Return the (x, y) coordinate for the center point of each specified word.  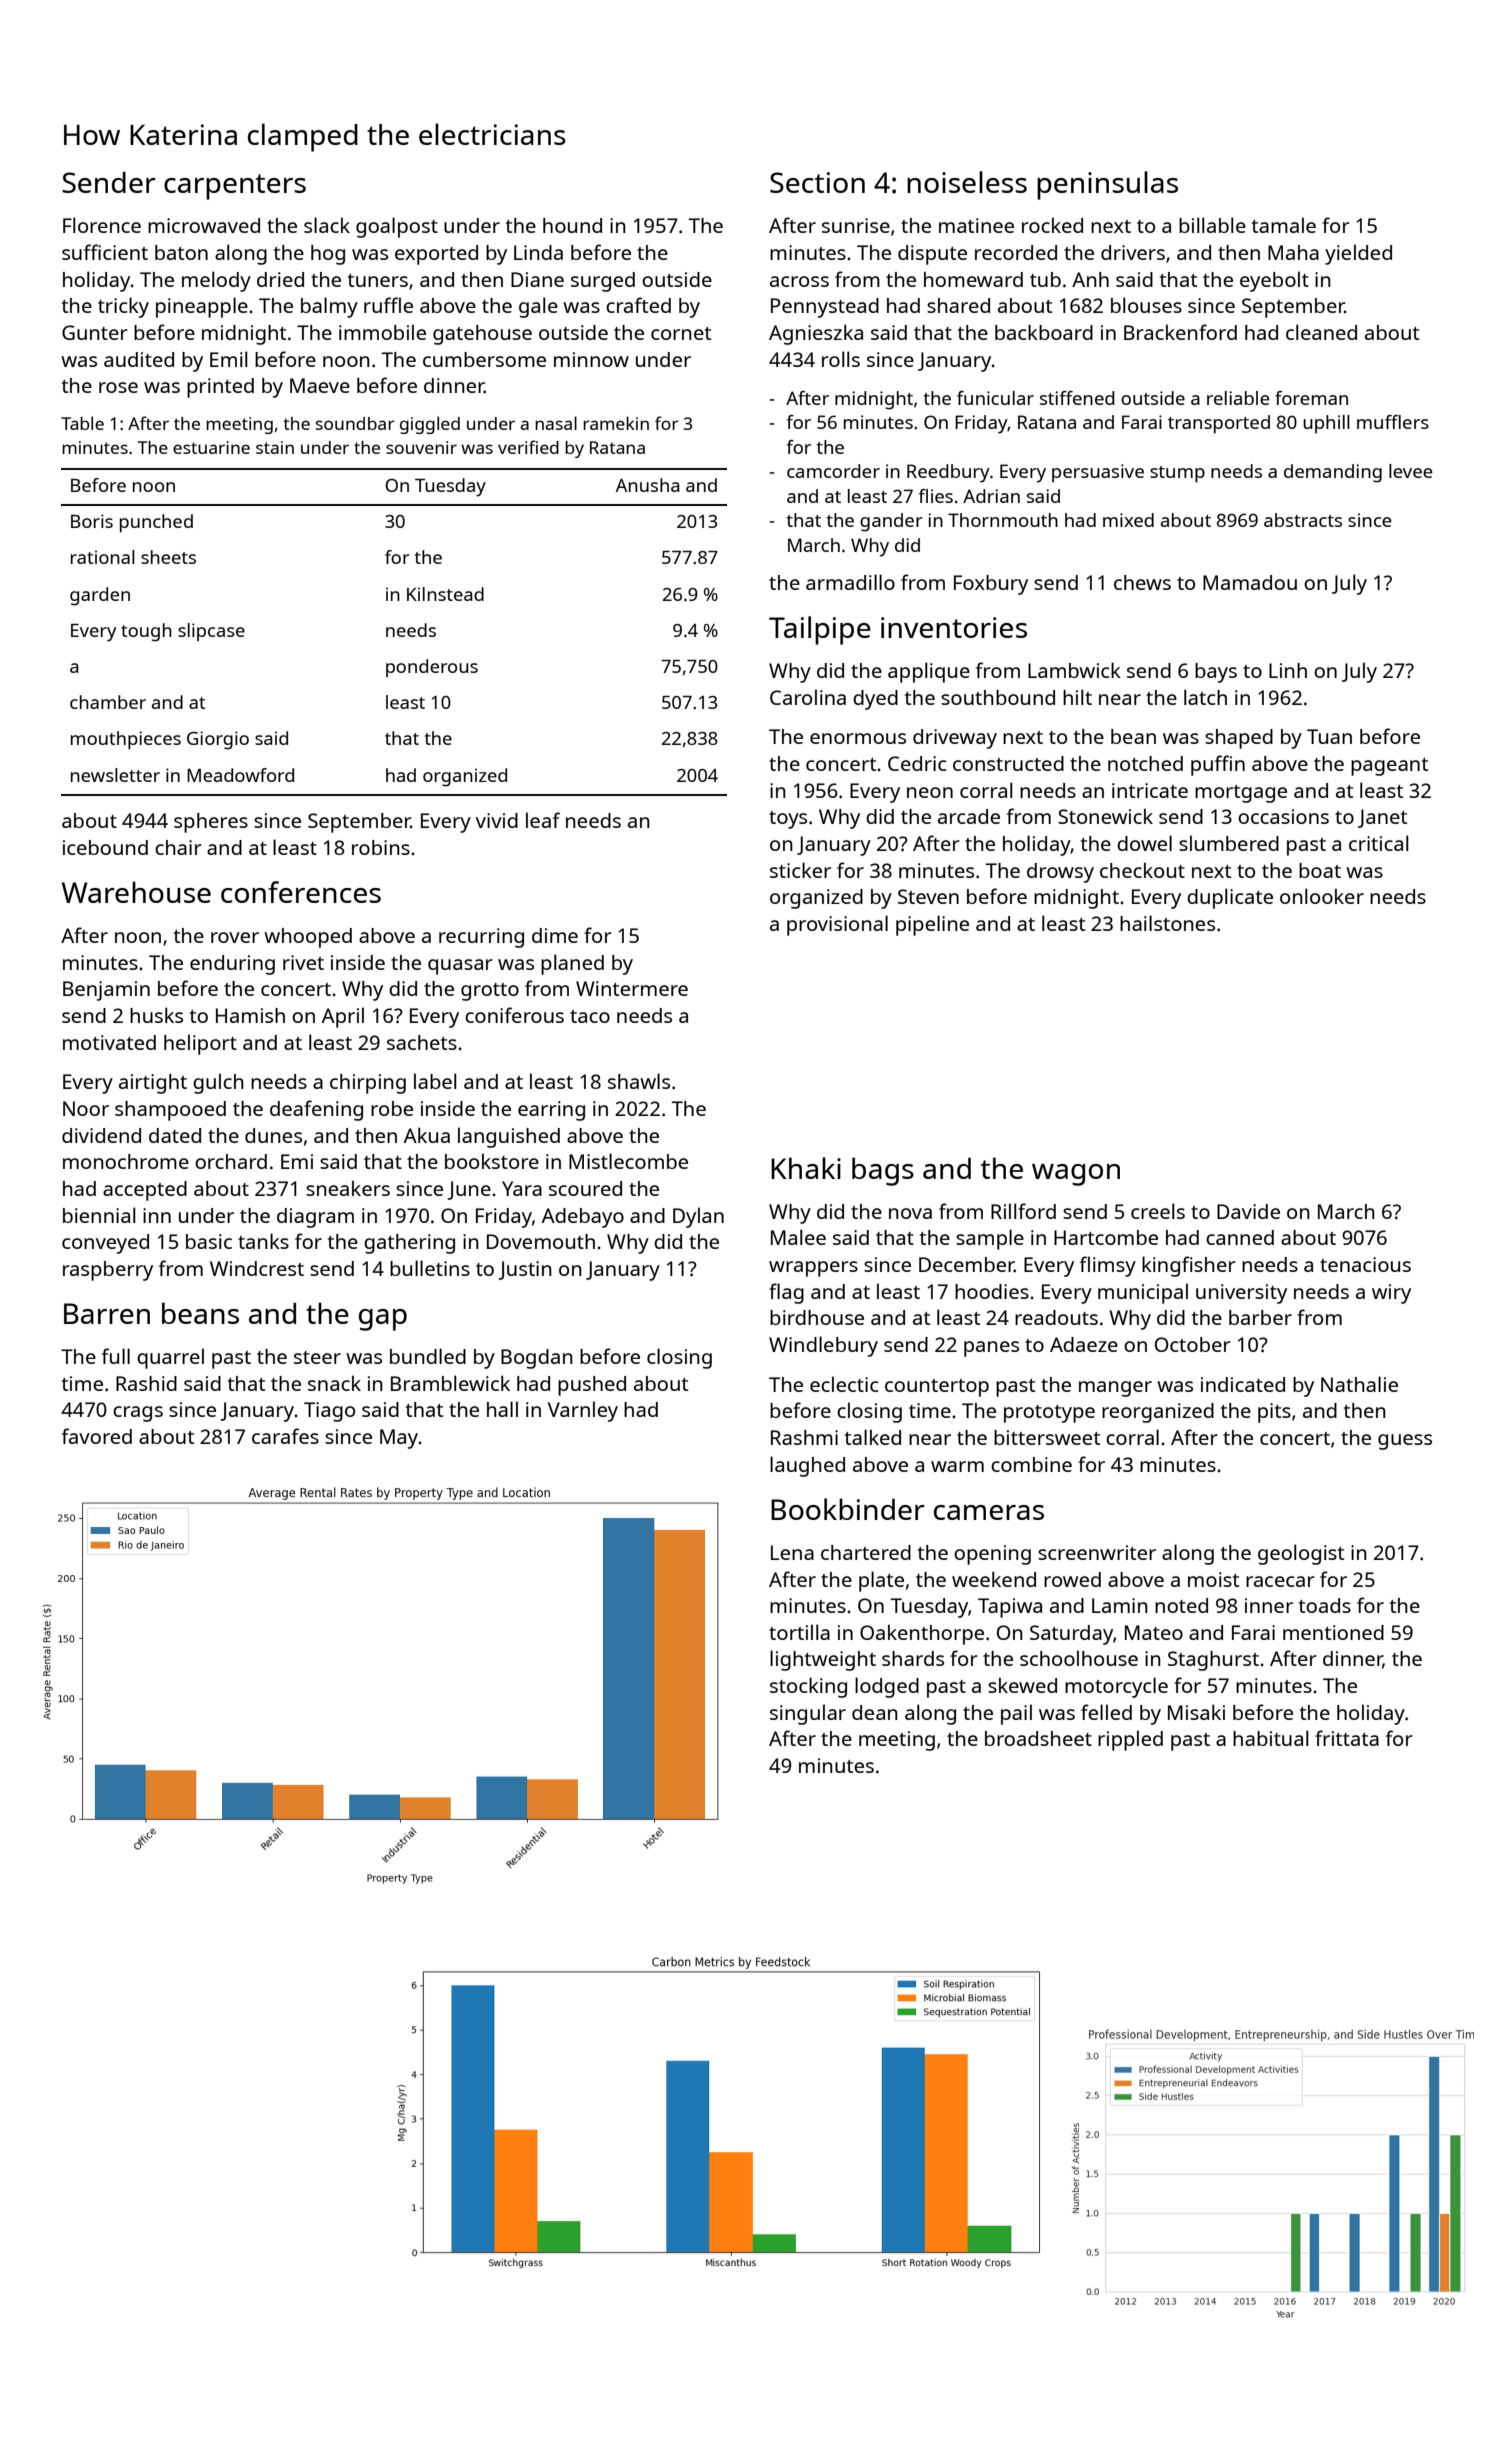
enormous (858, 738)
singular (808, 1714)
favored (97, 1436)
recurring (481, 938)
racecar (1280, 1581)
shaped (1239, 739)
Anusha (647, 485)
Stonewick (1105, 816)
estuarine (211, 447)
